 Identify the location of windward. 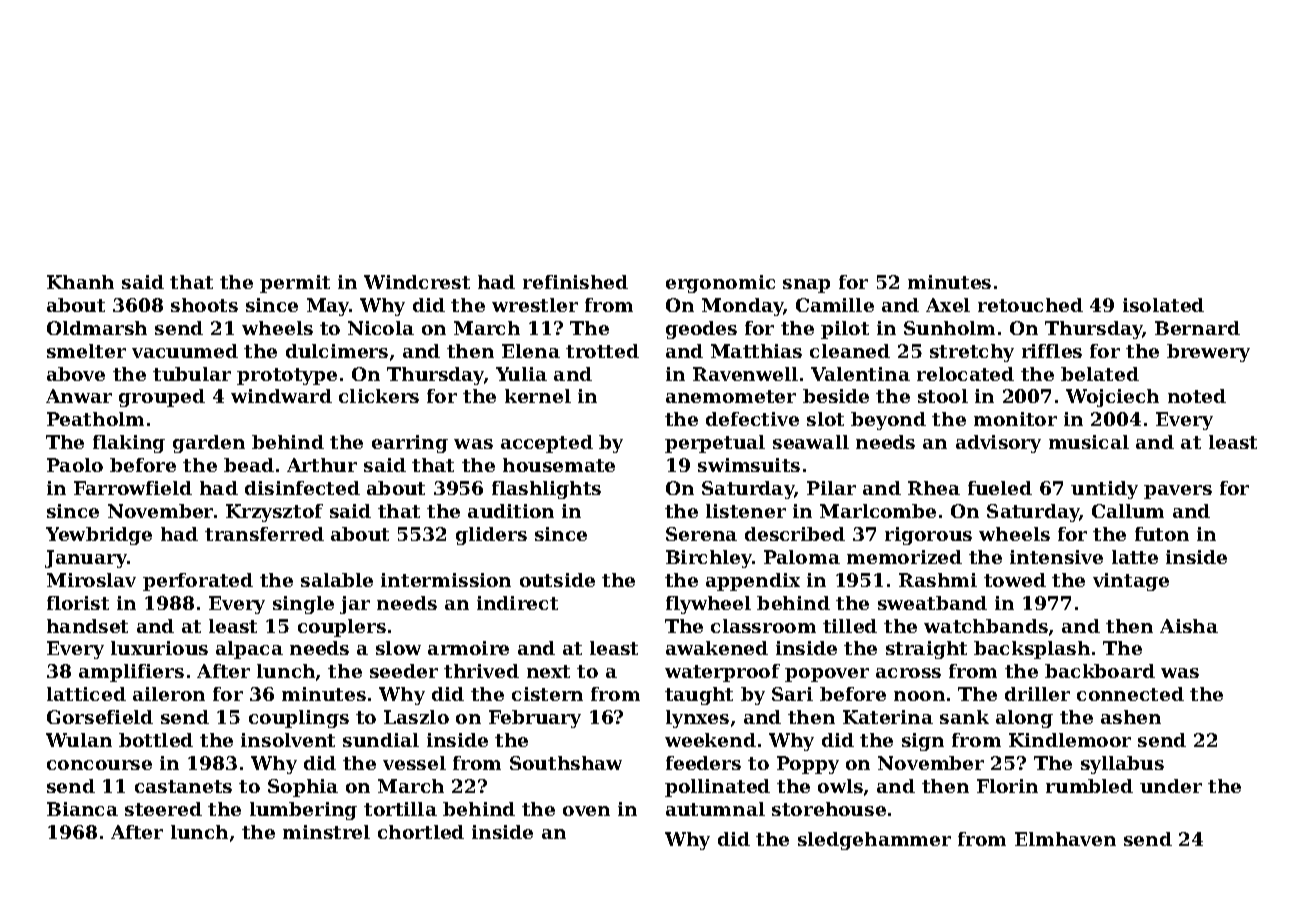
(281, 396).
